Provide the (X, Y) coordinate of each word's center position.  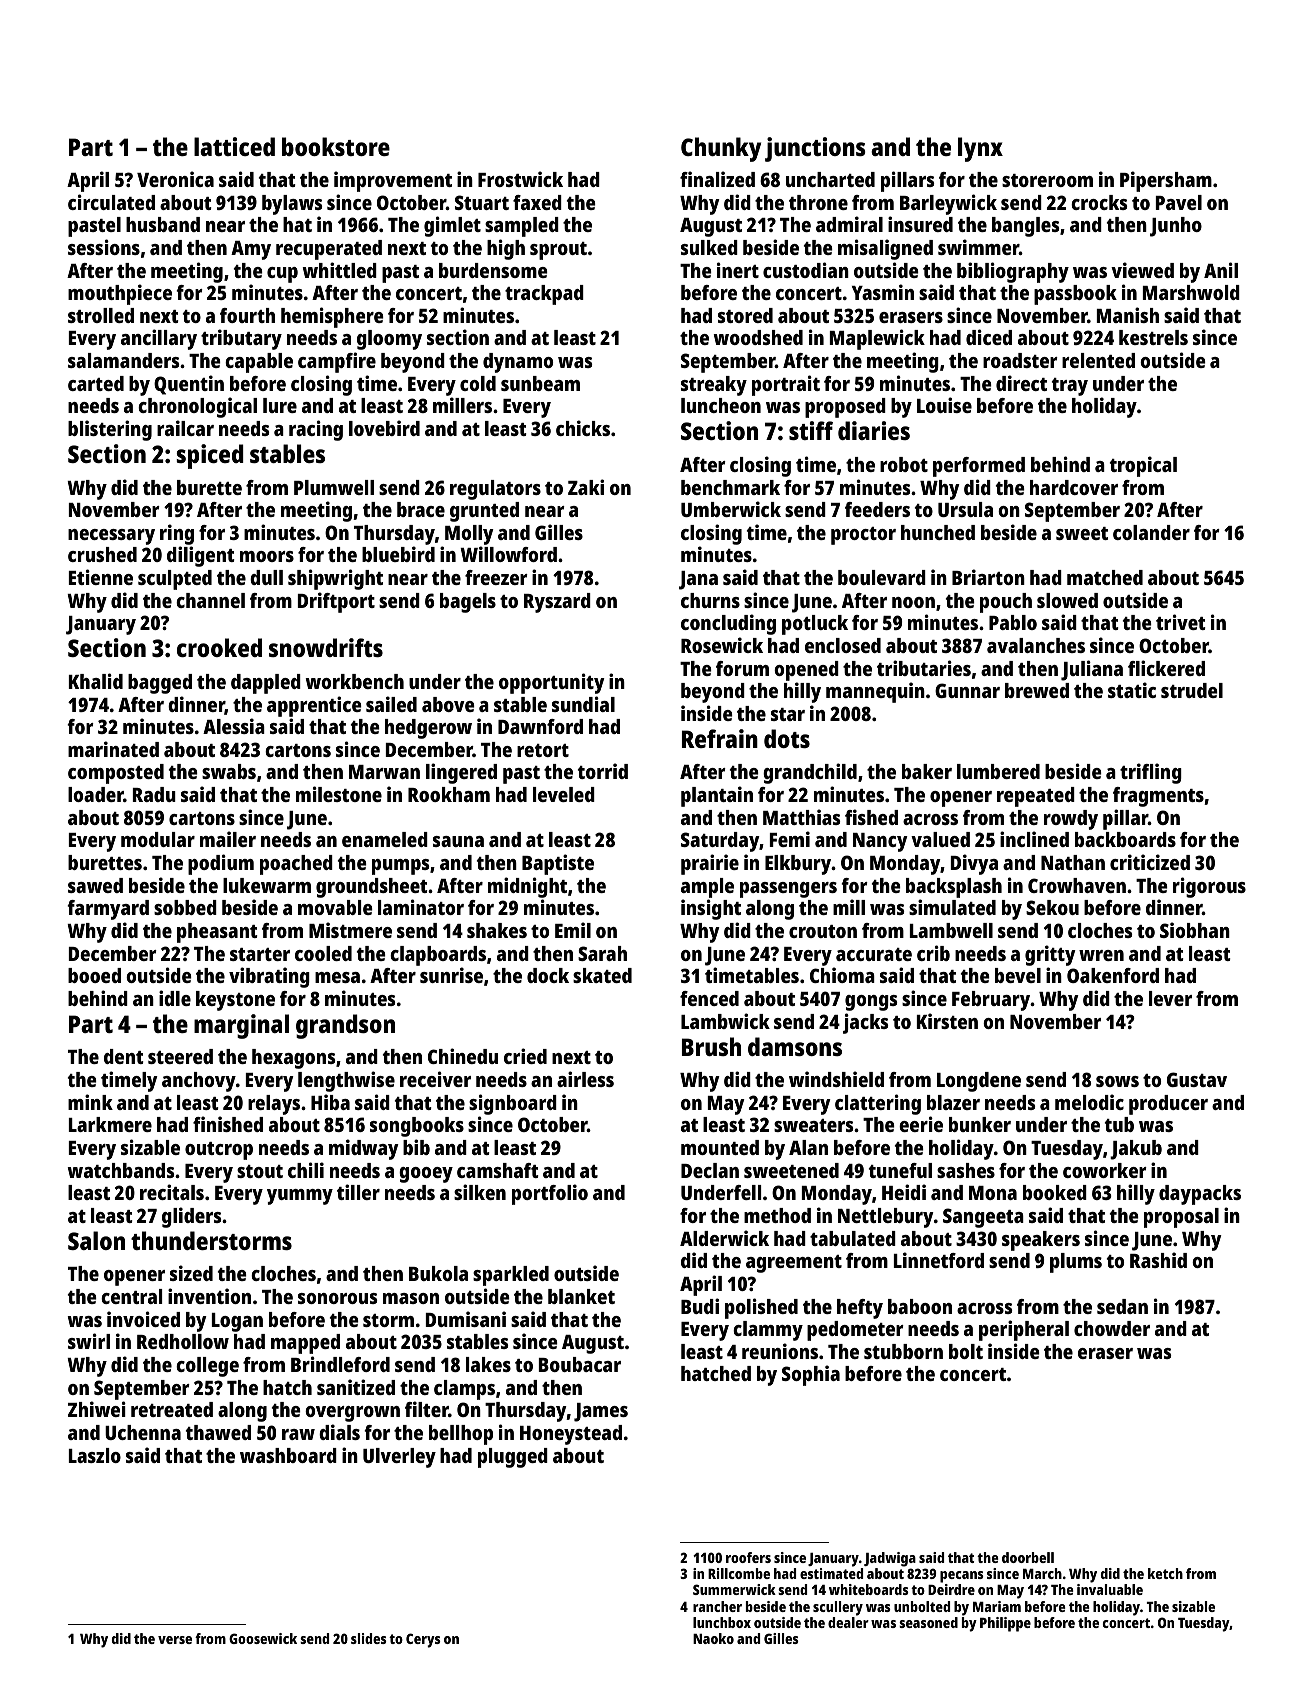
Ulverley (399, 1458)
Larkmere (110, 1124)
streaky (714, 386)
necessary (111, 537)
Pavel (1179, 202)
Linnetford (939, 1260)
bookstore (336, 146)
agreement (794, 1264)
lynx (980, 149)
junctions (815, 149)
